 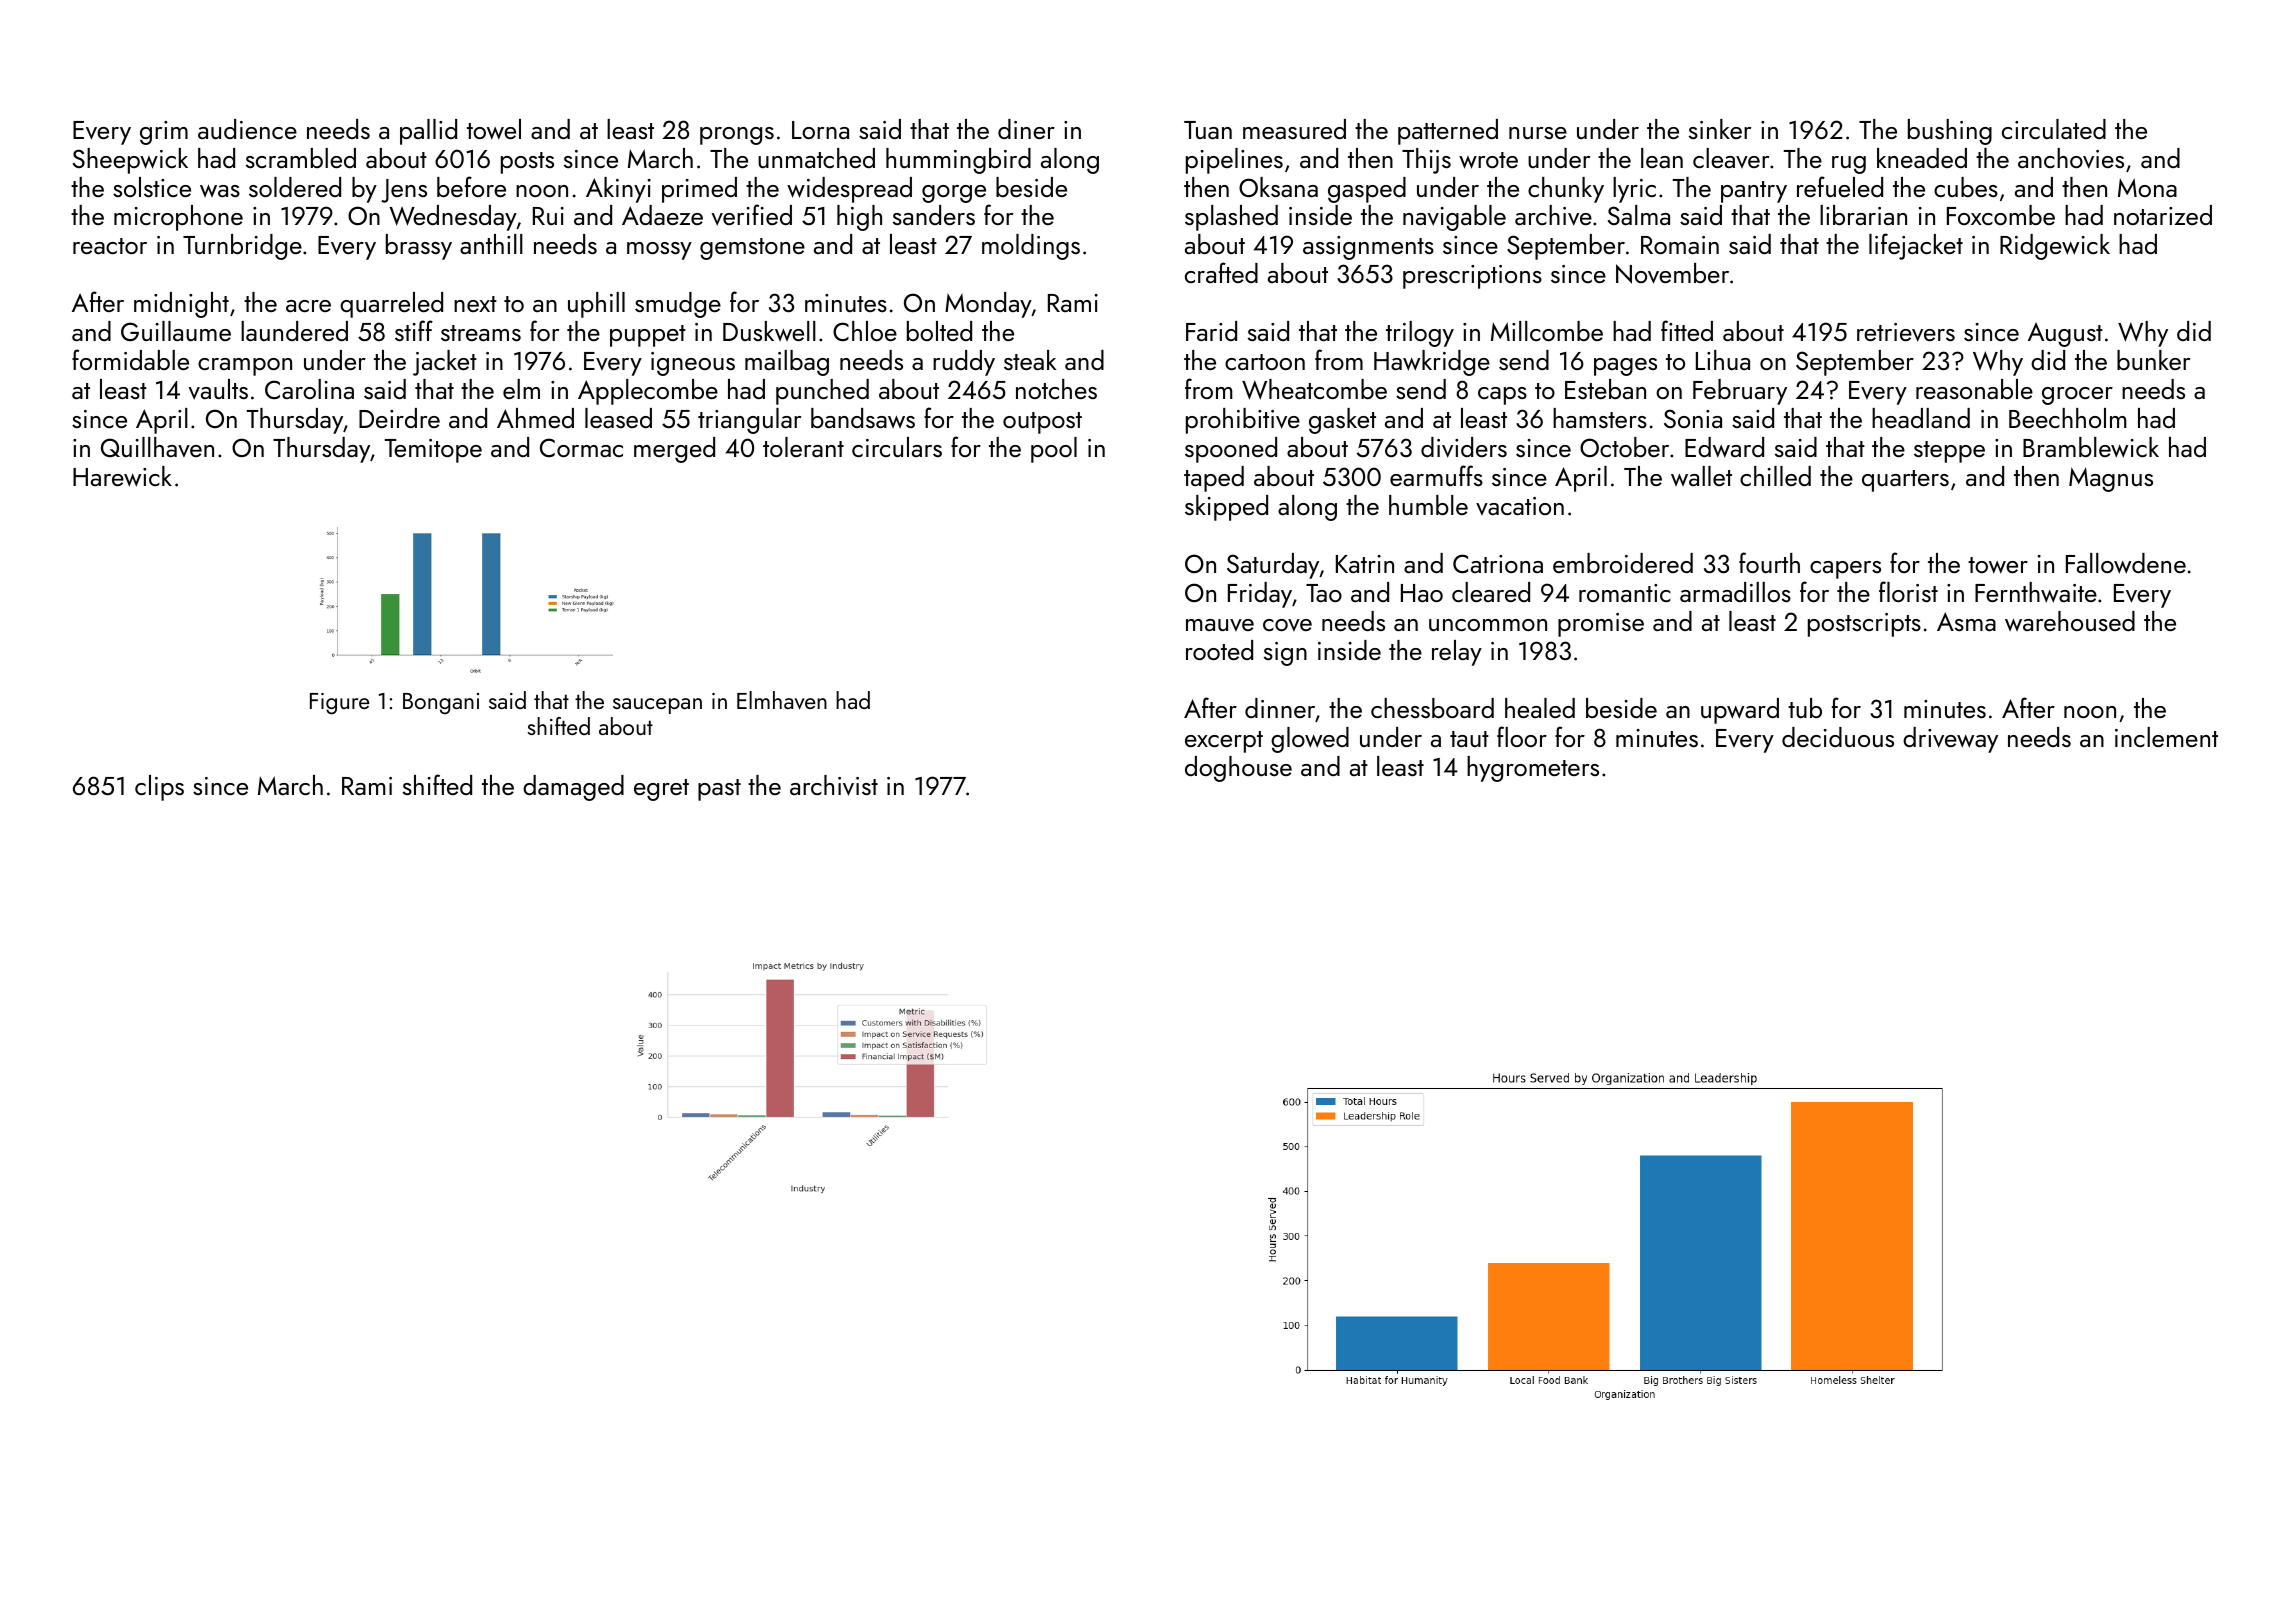 What do you see at coordinates (1238, 769) in the page?
I see `doghouse` at bounding box center [1238, 769].
